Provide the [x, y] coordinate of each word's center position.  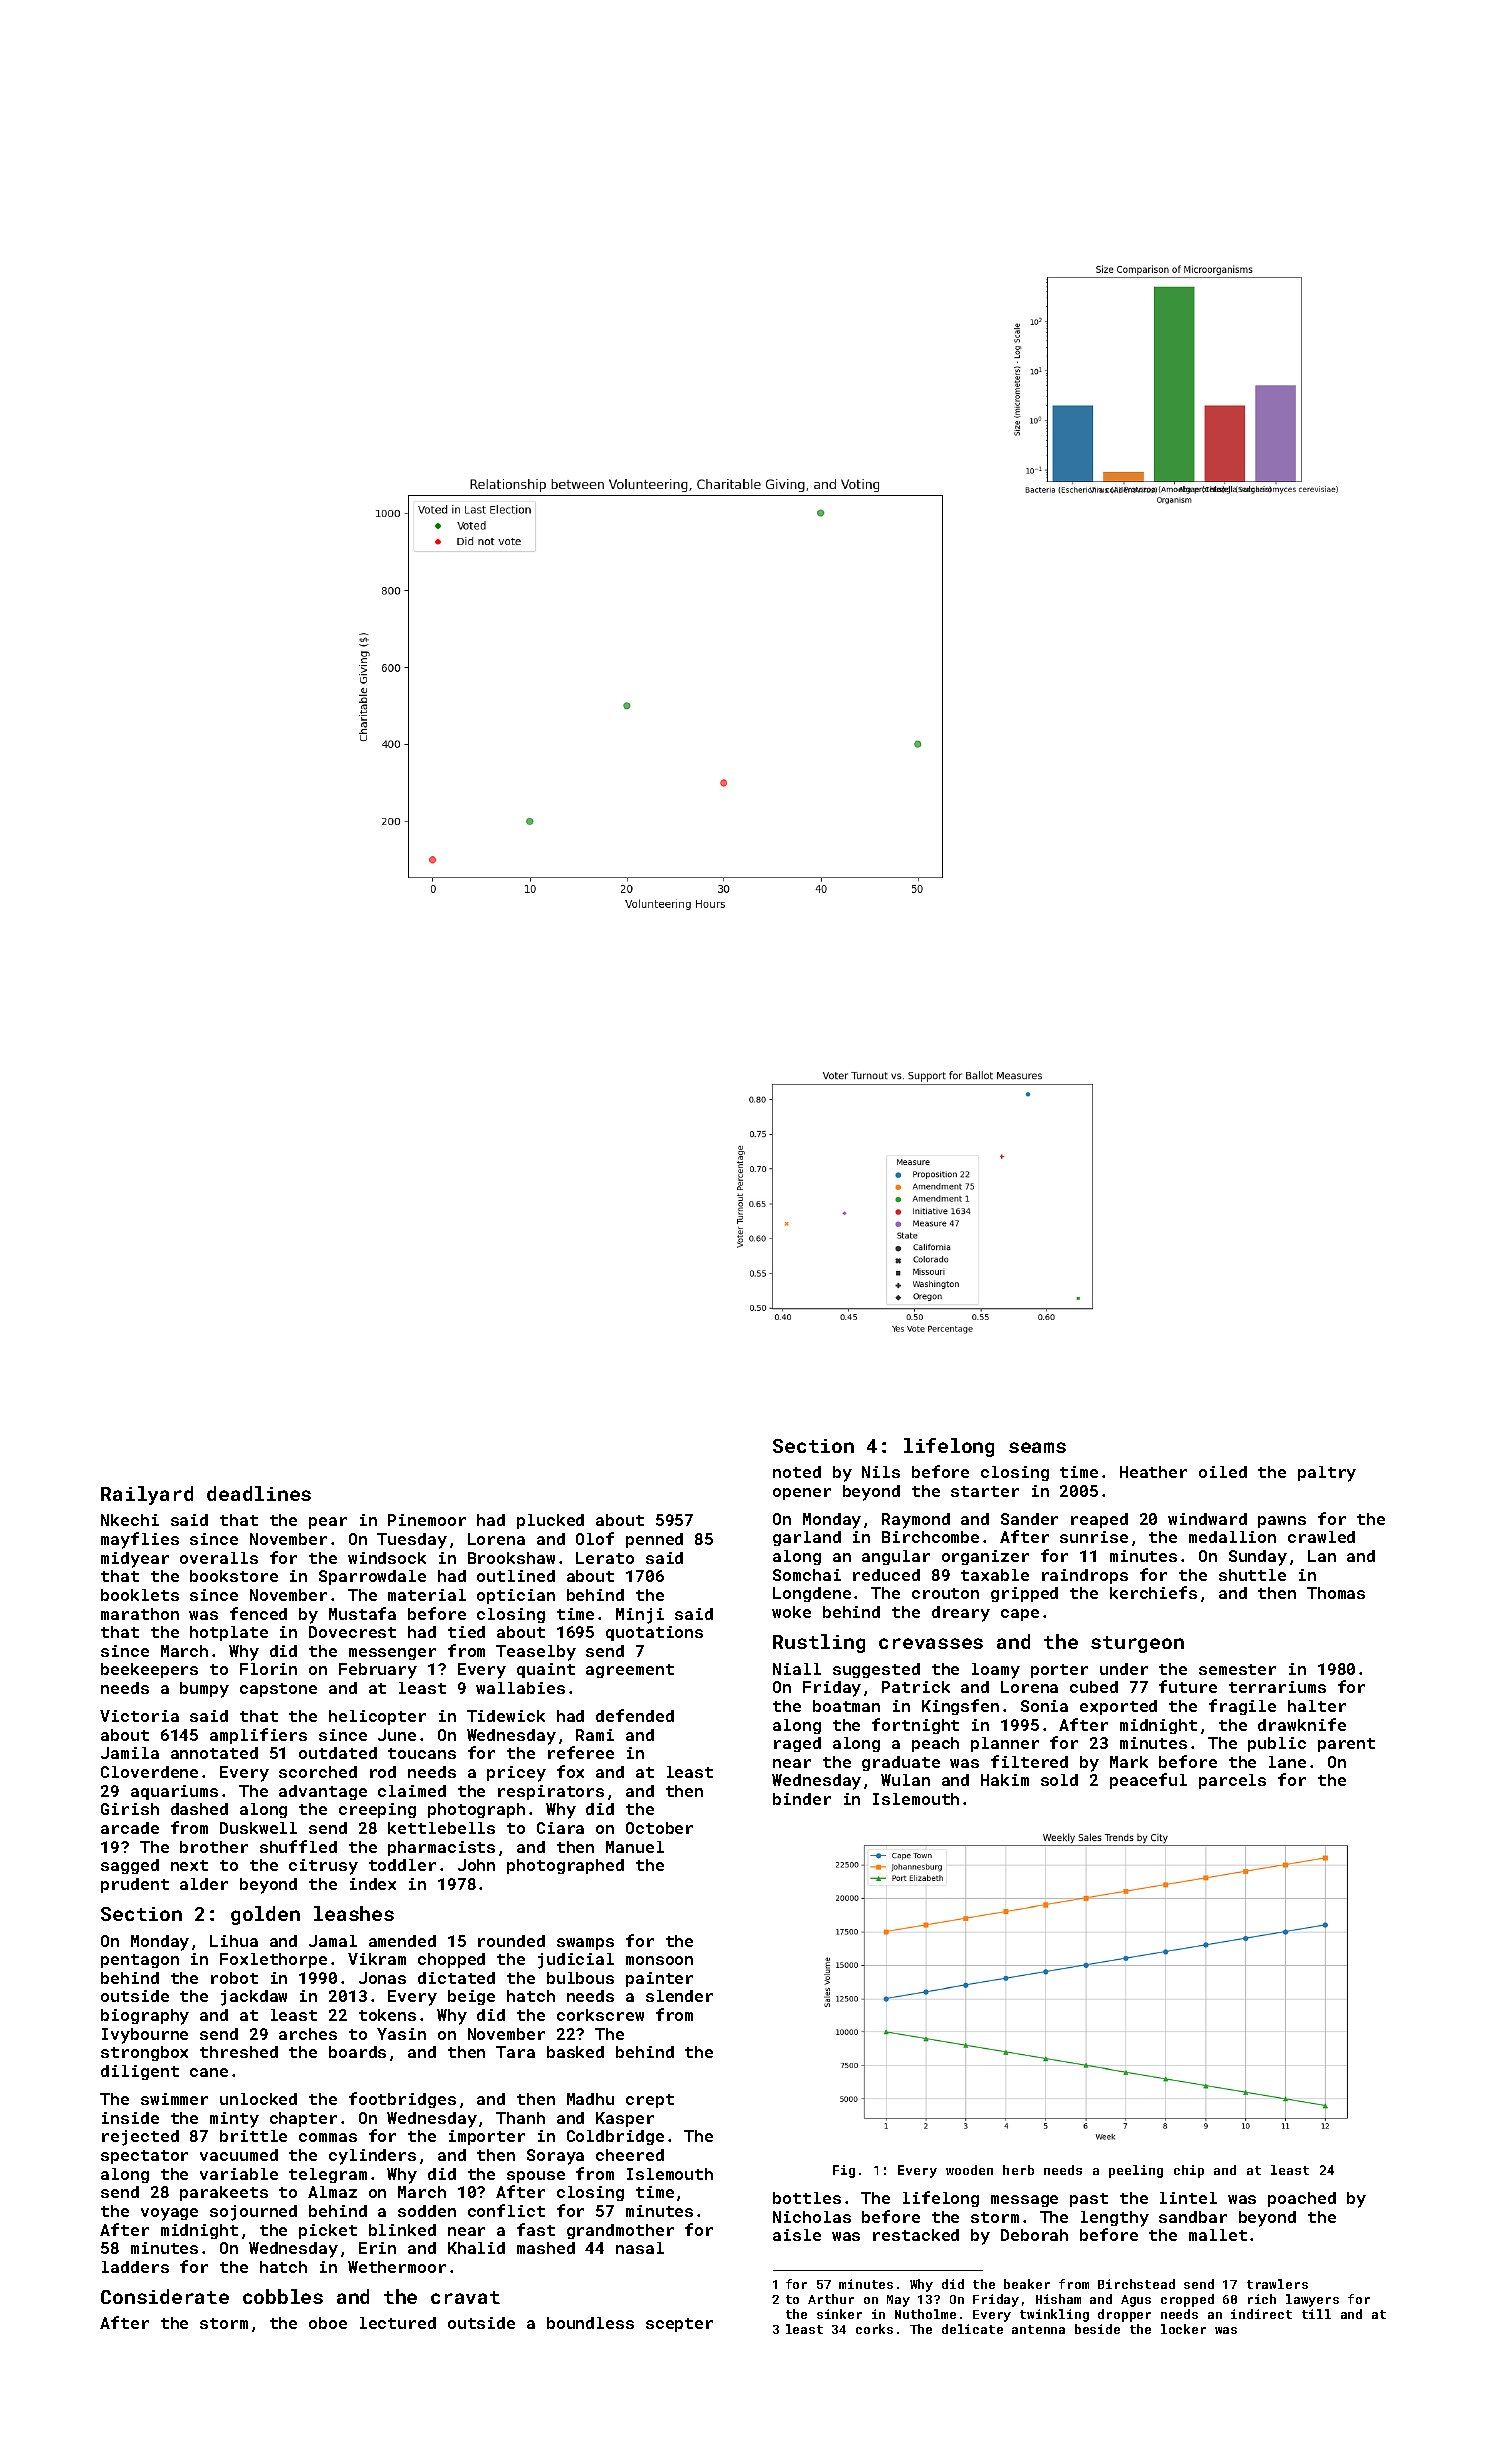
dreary [961, 1614]
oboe [328, 2323]
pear [328, 1523]
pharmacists [441, 1848]
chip [1189, 2171]
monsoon [659, 1960]
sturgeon [1137, 1644]
